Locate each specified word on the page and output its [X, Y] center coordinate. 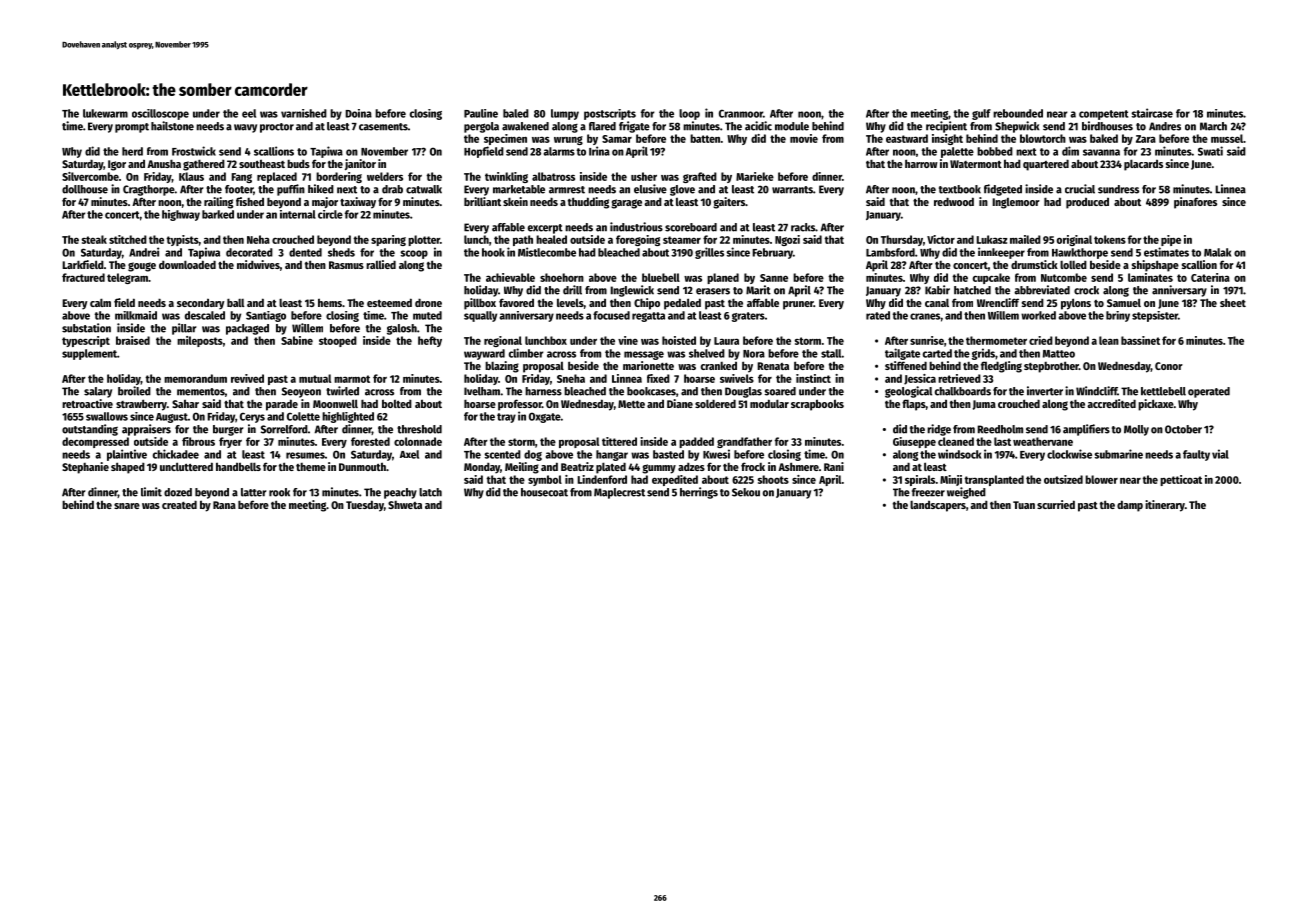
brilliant [482, 201]
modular [769, 403]
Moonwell [335, 403]
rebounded [1018, 113]
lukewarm [105, 113]
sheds [341, 252]
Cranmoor [741, 113]
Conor [1169, 366]
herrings [699, 493]
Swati [1210, 151]
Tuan [1024, 505]
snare [127, 506]
